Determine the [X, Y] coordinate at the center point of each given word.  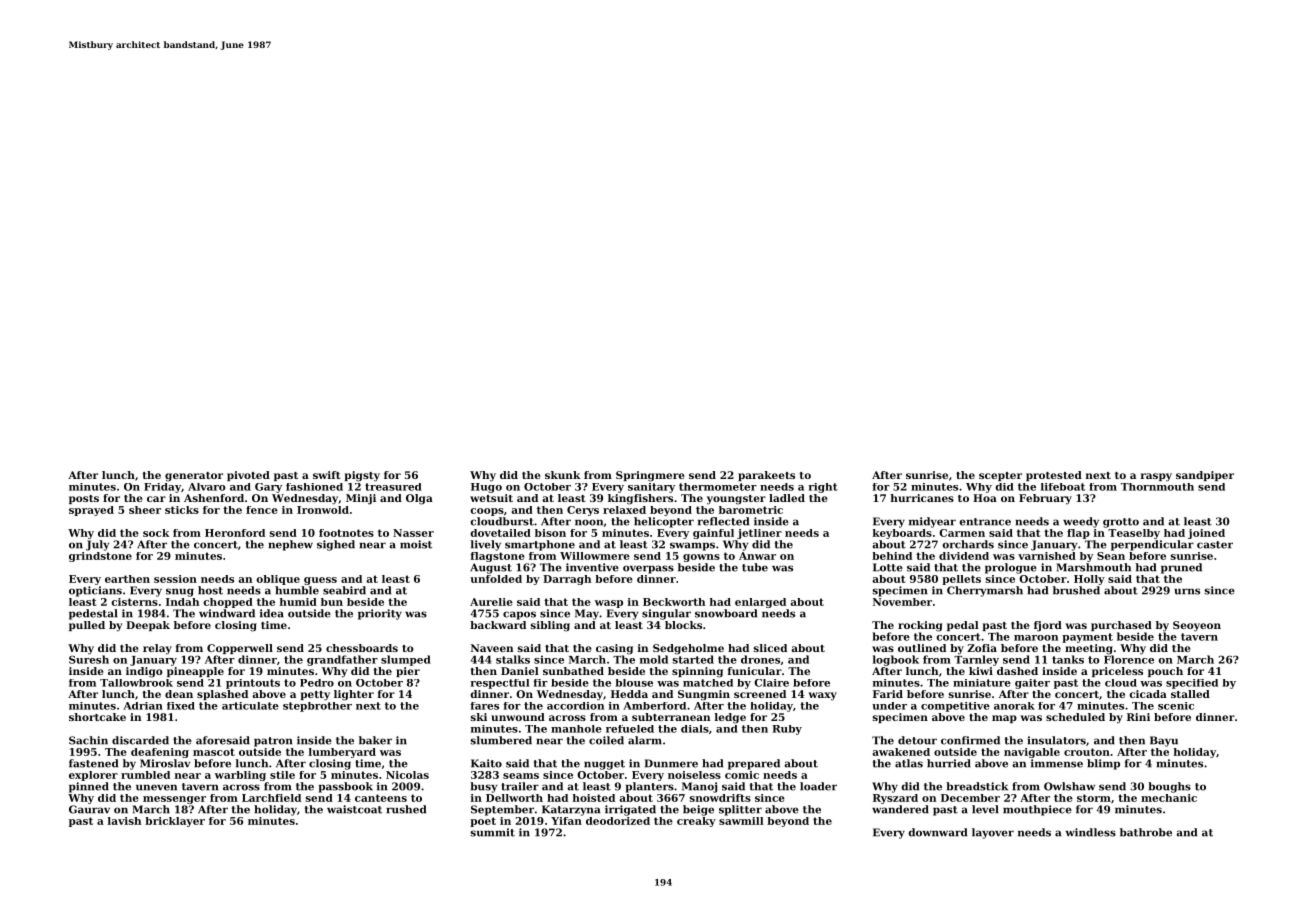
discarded [140, 740]
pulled [87, 626]
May [587, 614]
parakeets [766, 476]
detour [917, 740]
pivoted [248, 476]
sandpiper [1205, 476]
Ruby [787, 730]
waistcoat [354, 809]
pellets [961, 580]
